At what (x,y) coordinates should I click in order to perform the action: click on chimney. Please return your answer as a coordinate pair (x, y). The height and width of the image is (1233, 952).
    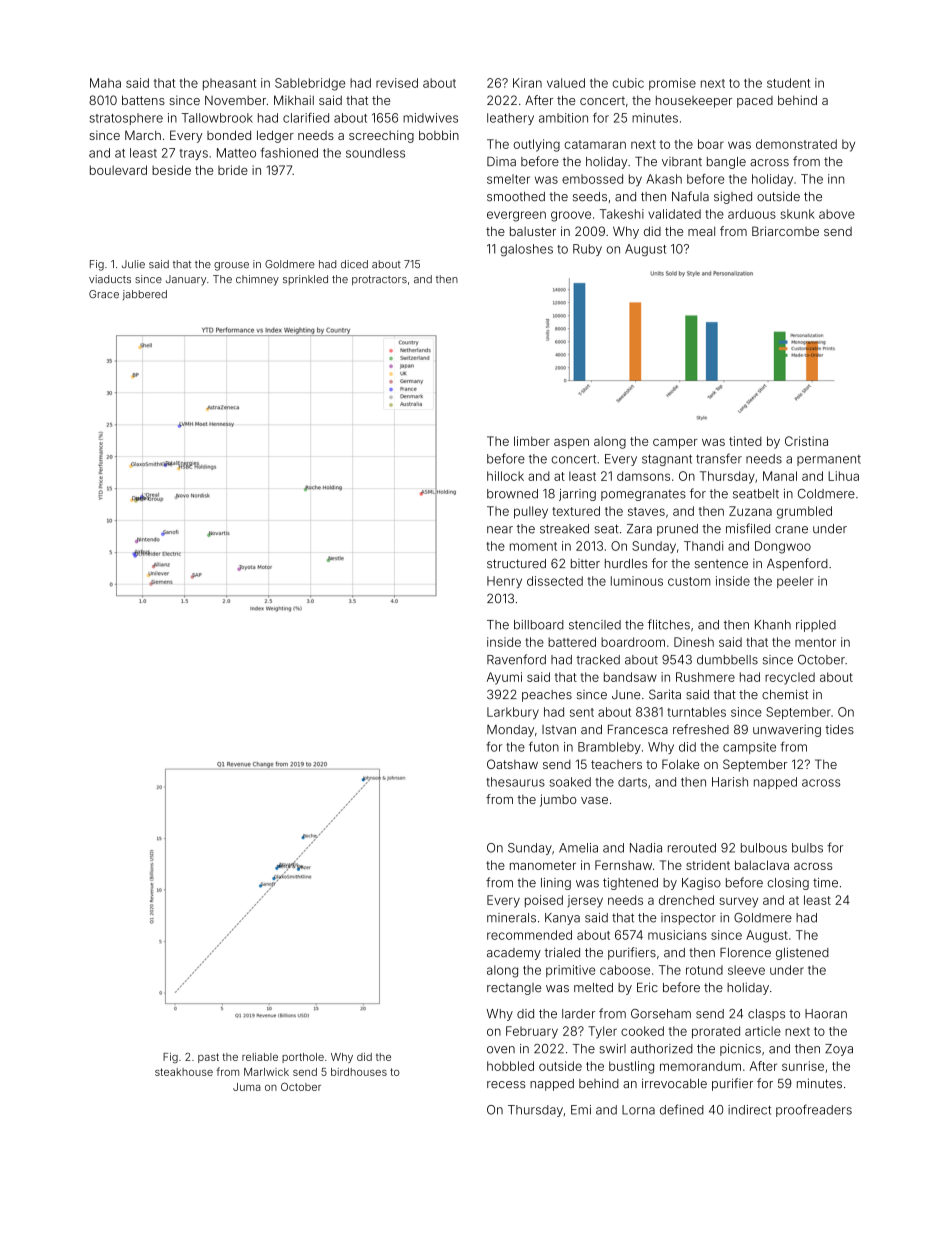
    Looking at the image, I should click on (257, 280).
